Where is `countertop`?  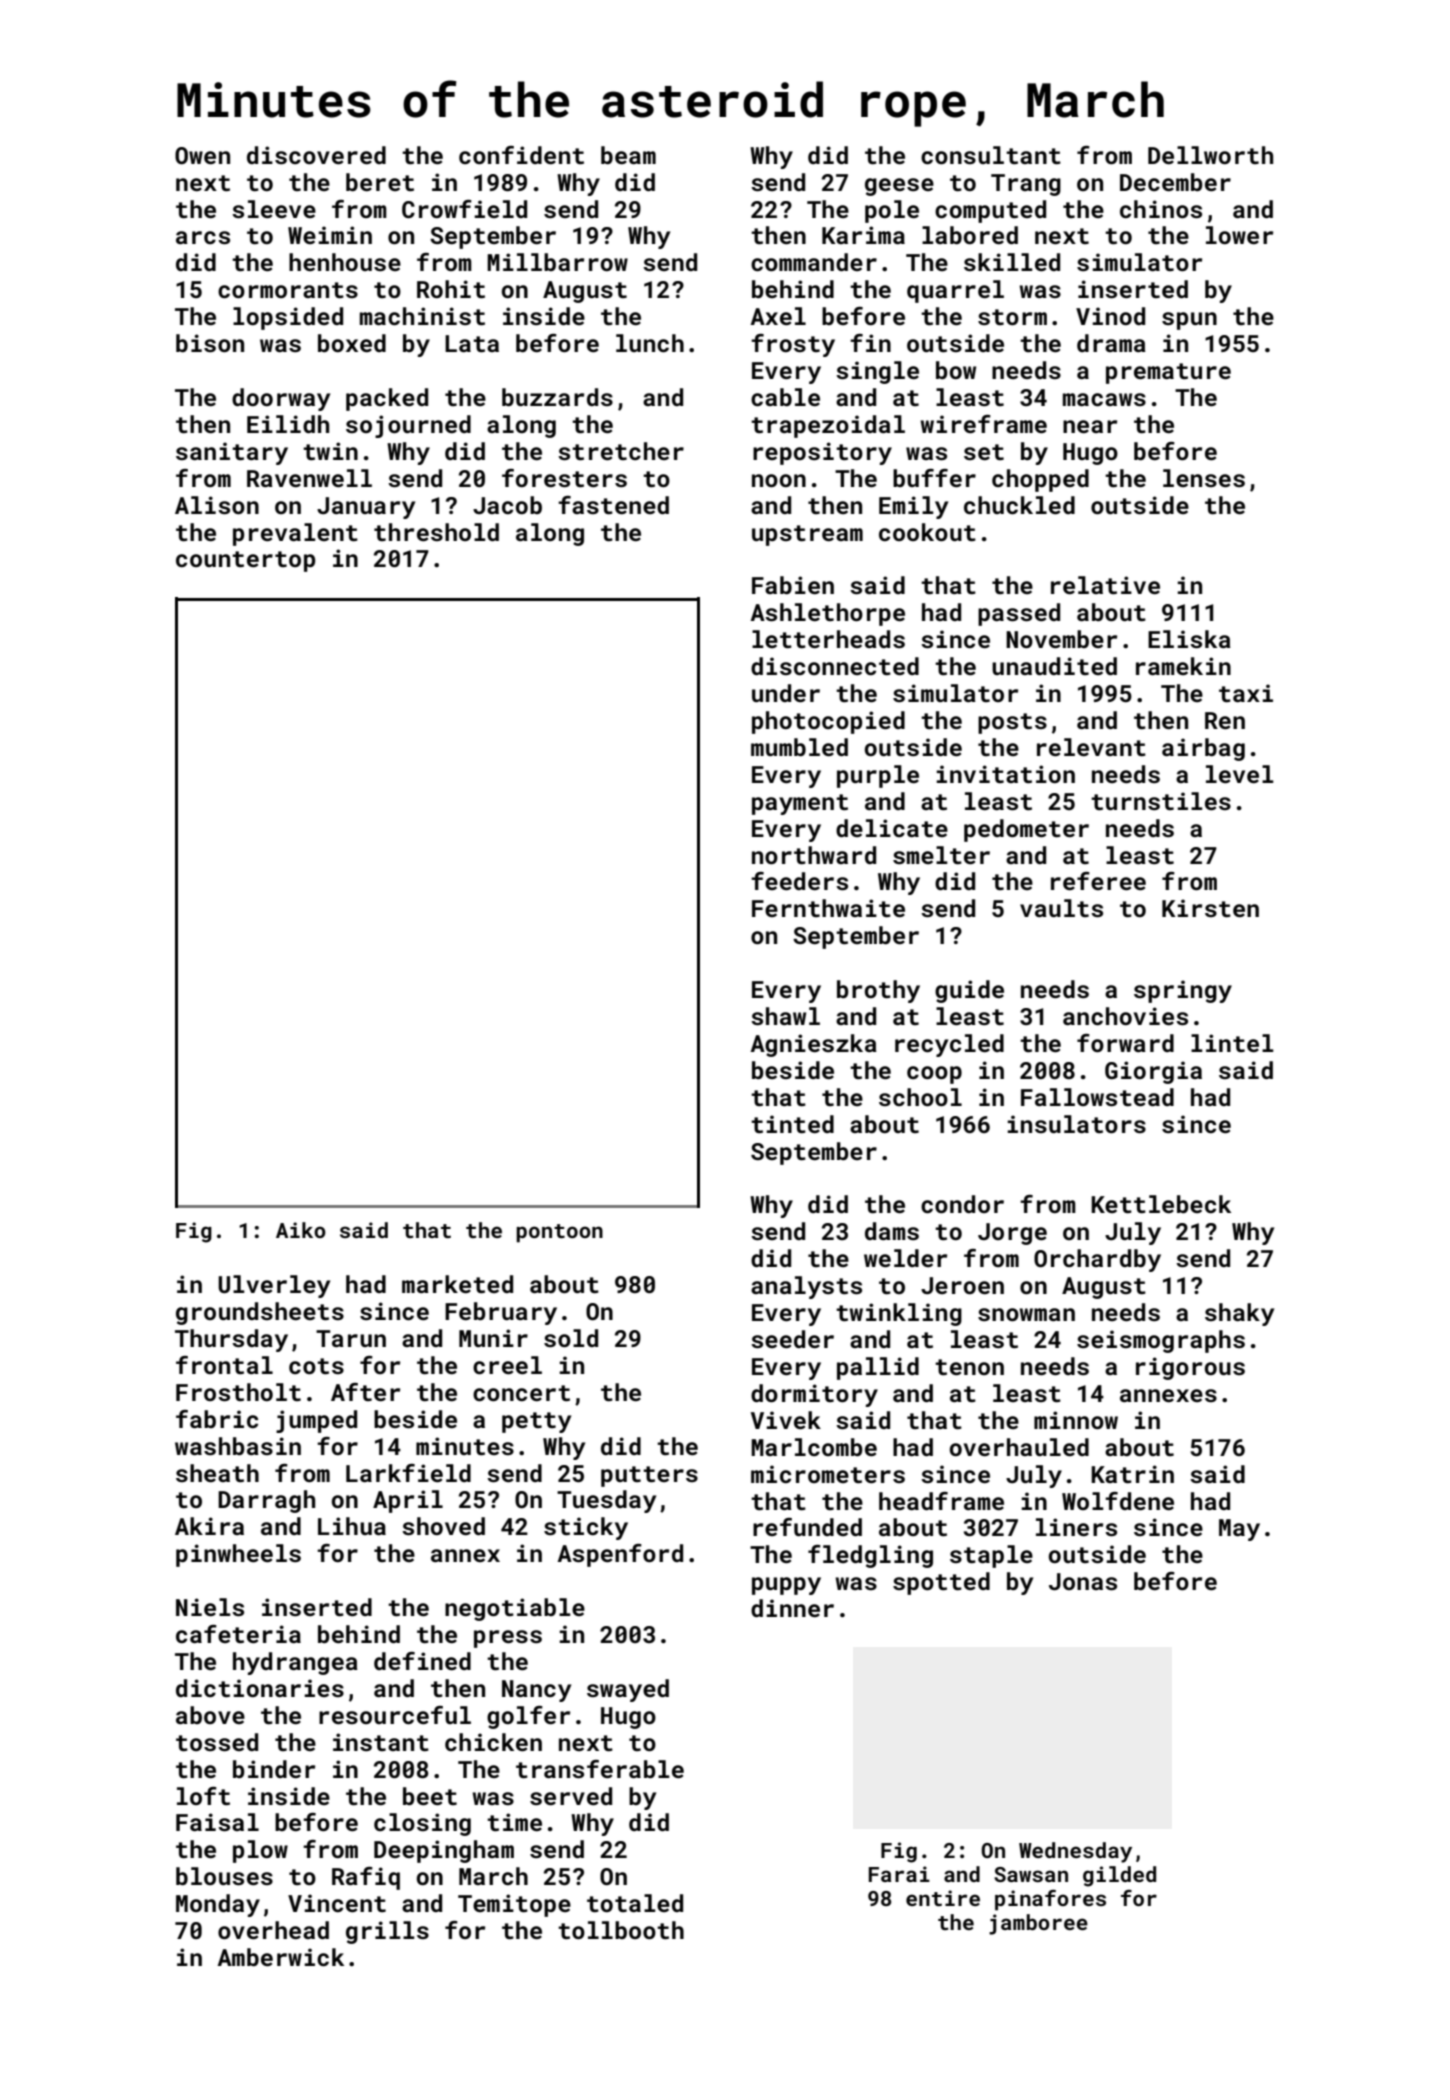 countertop is located at coordinates (245, 561).
